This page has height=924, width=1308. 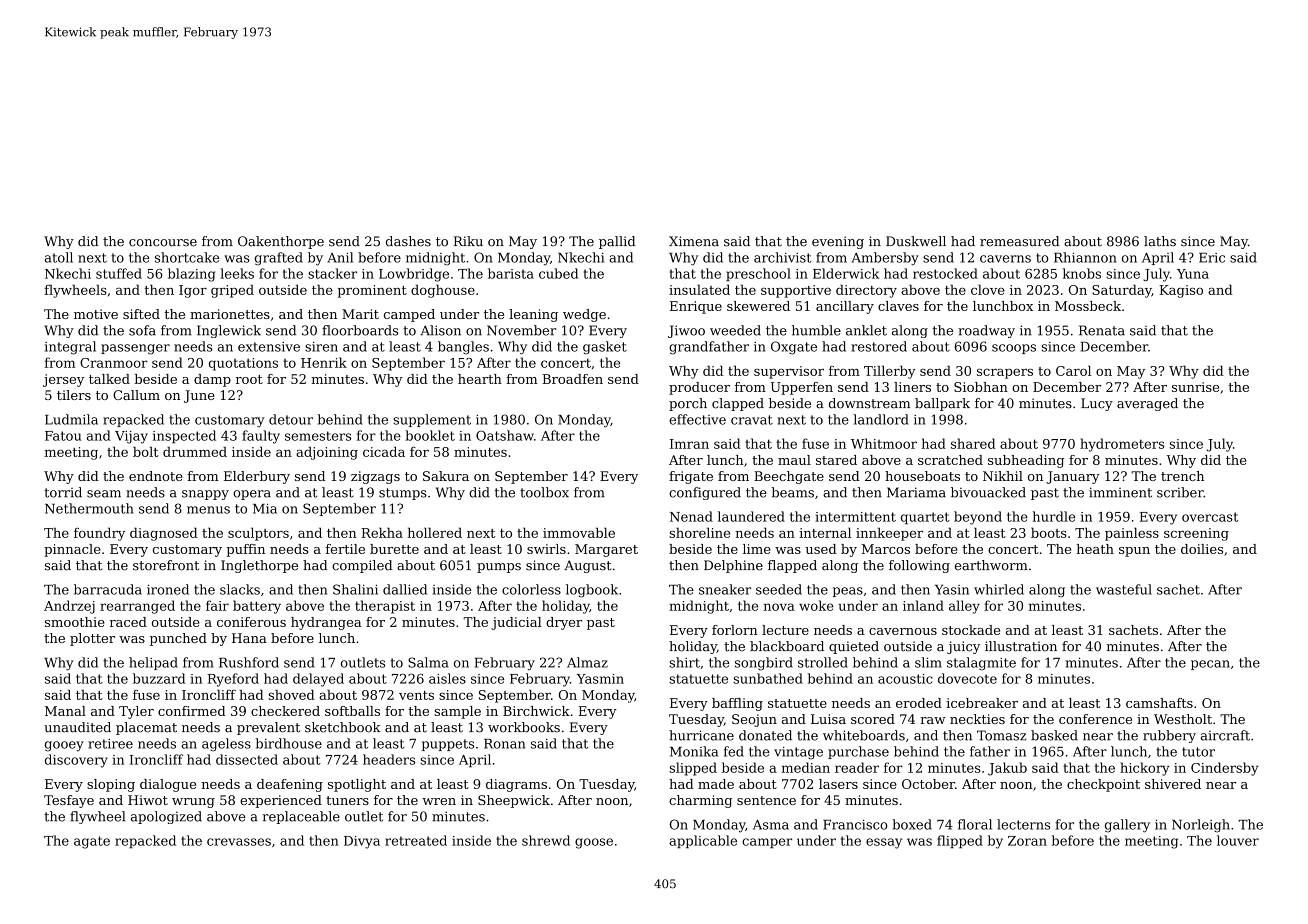 What do you see at coordinates (291, 694) in the page?
I see `shoved` at bounding box center [291, 694].
